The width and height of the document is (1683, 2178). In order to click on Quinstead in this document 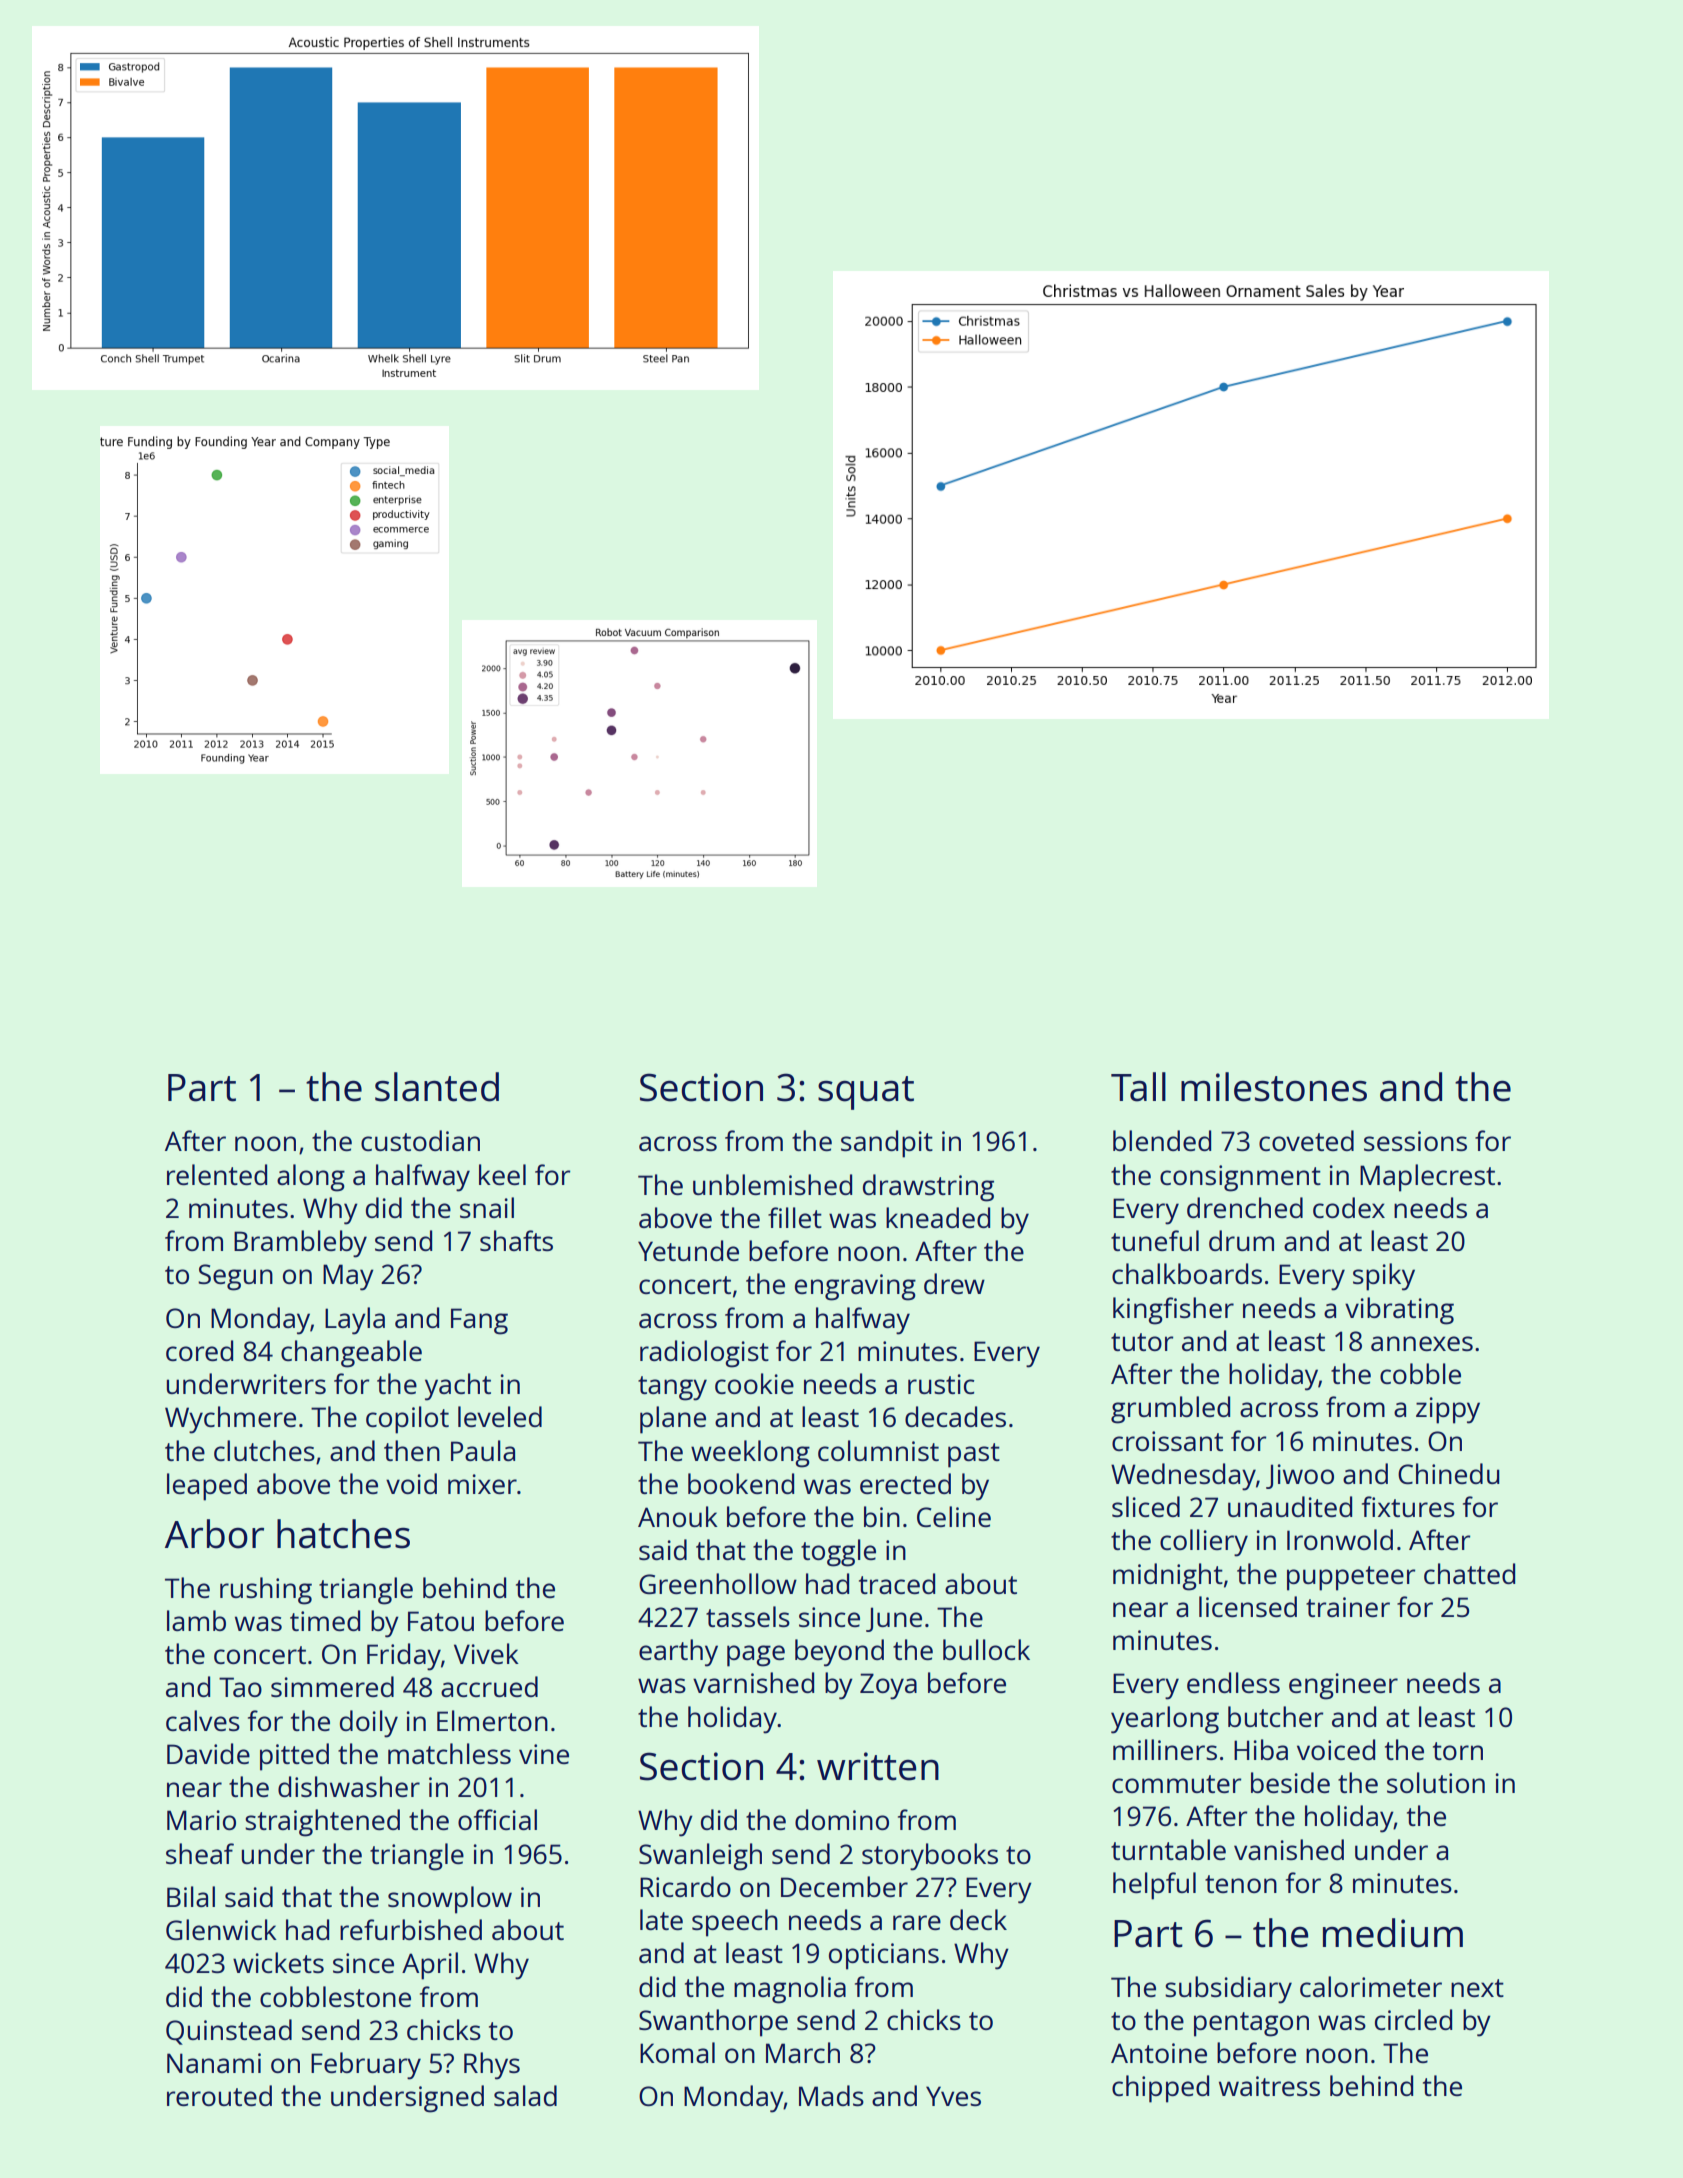, I will do `click(229, 2032)`.
